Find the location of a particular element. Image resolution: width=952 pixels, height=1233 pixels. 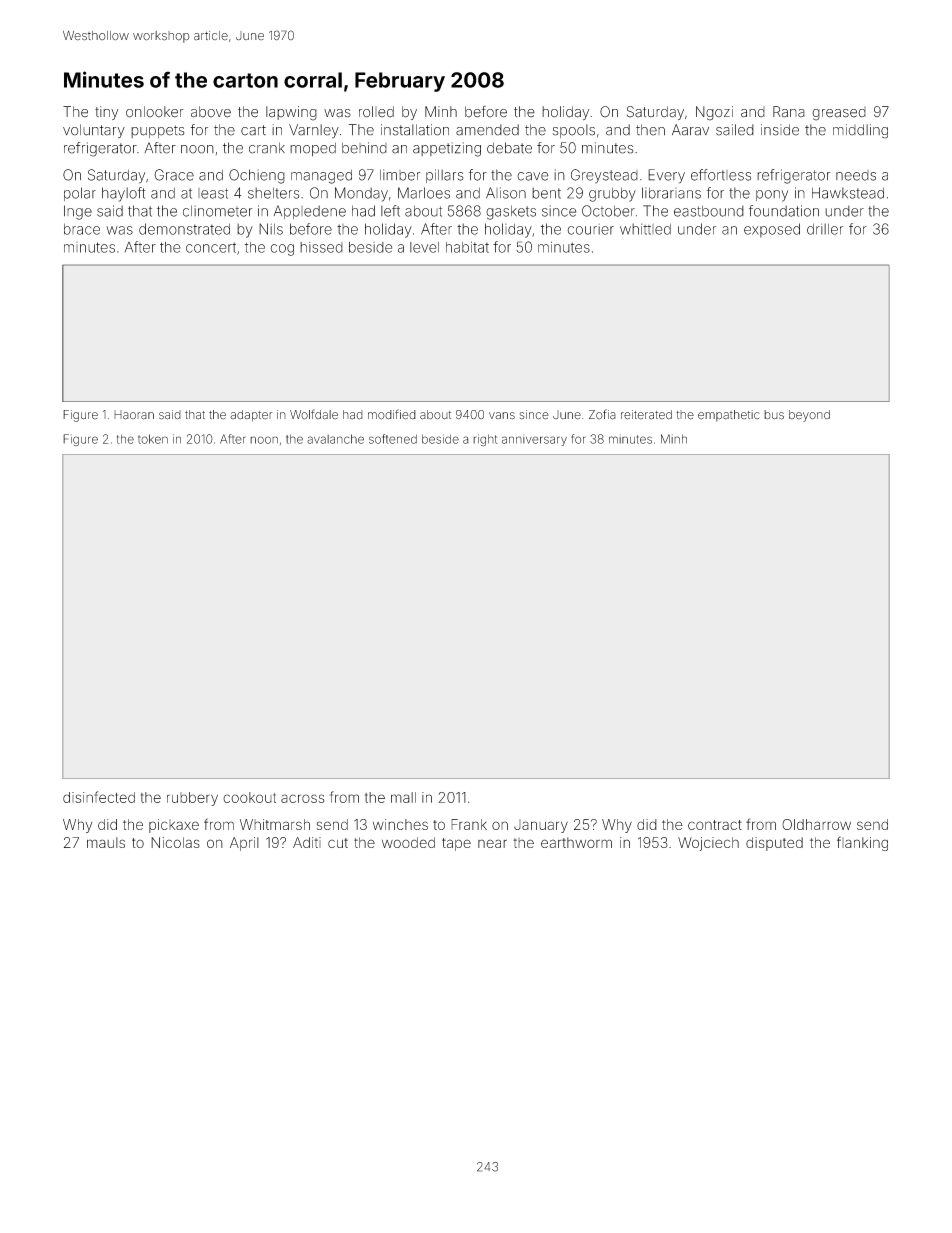

concert is located at coordinates (211, 247).
